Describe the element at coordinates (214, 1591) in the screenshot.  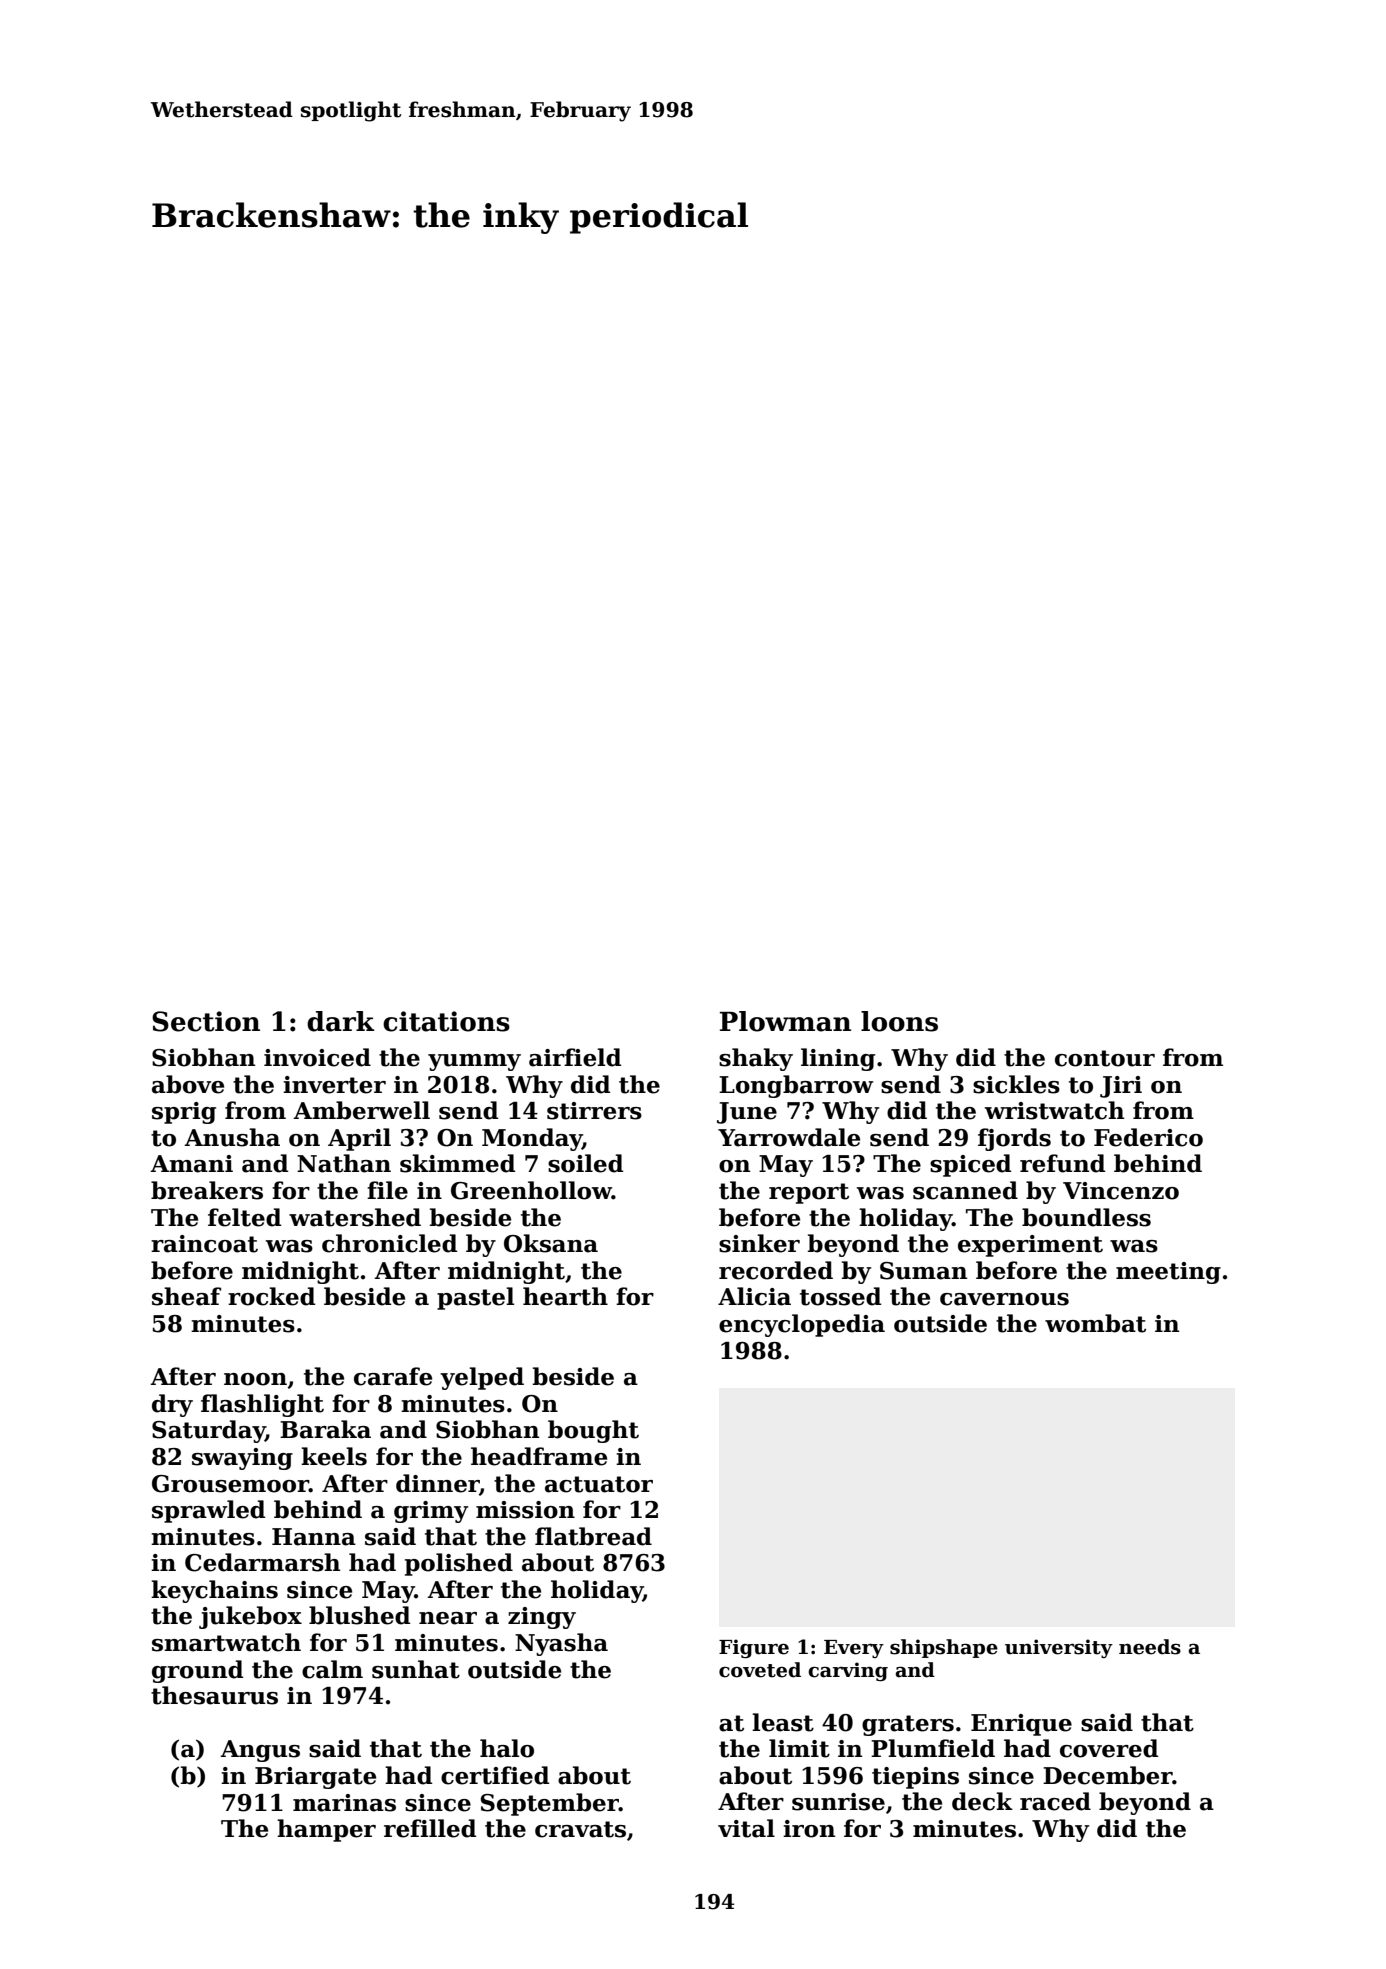
I see `keychains` at that location.
